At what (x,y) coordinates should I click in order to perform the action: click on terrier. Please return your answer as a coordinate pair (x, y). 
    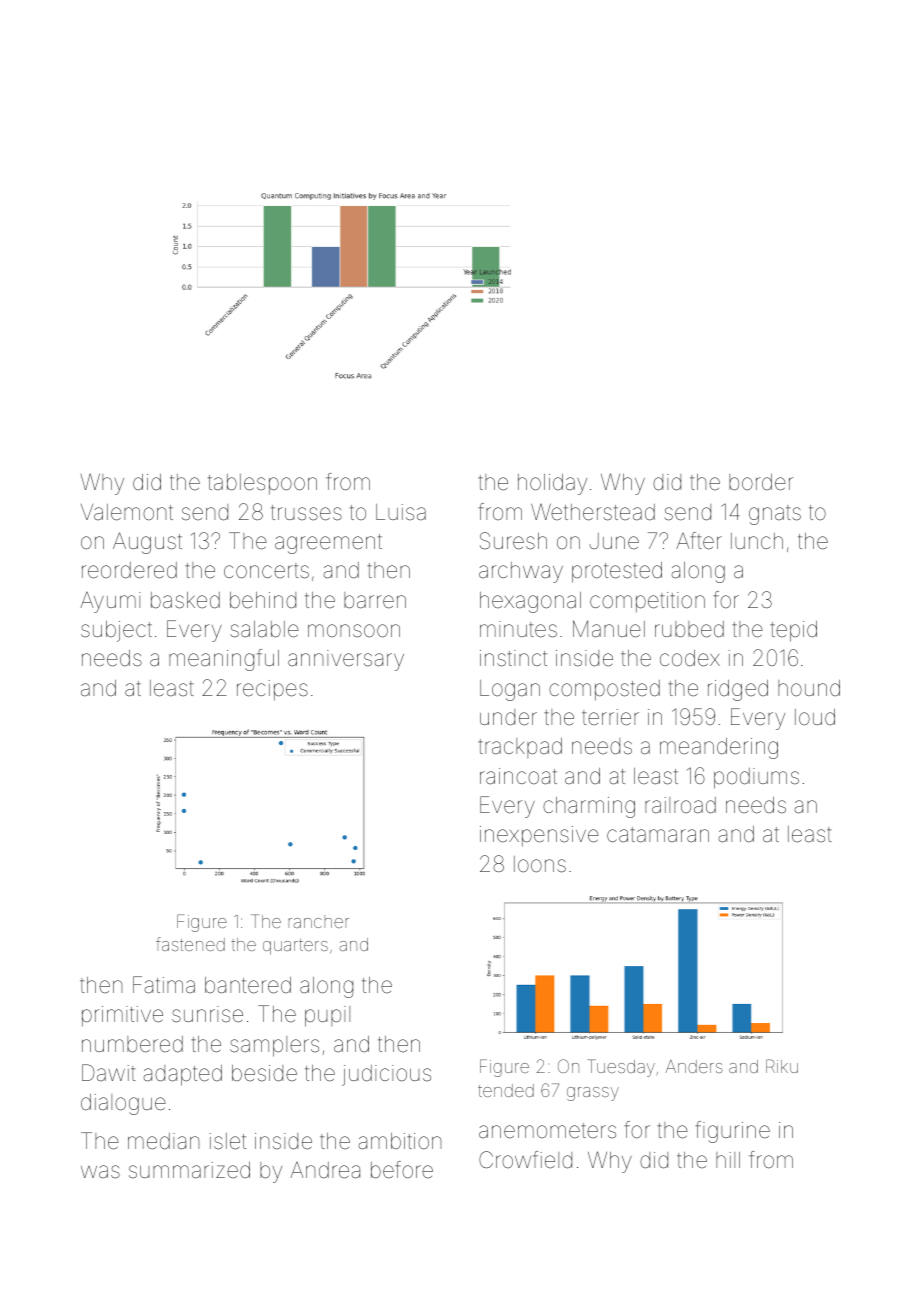
    Looking at the image, I should click on (610, 717).
